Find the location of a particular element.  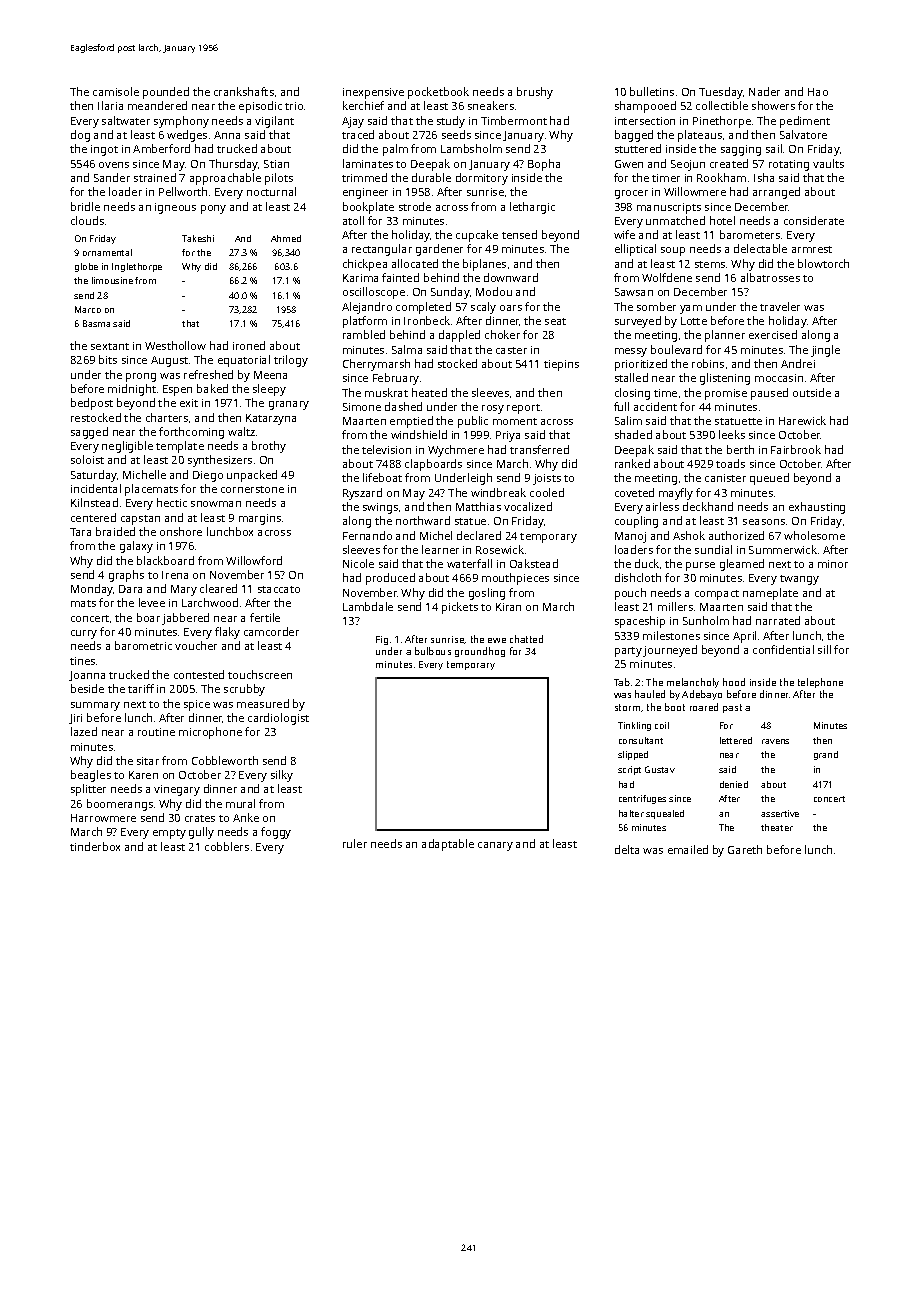

pediment is located at coordinates (805, 122).
